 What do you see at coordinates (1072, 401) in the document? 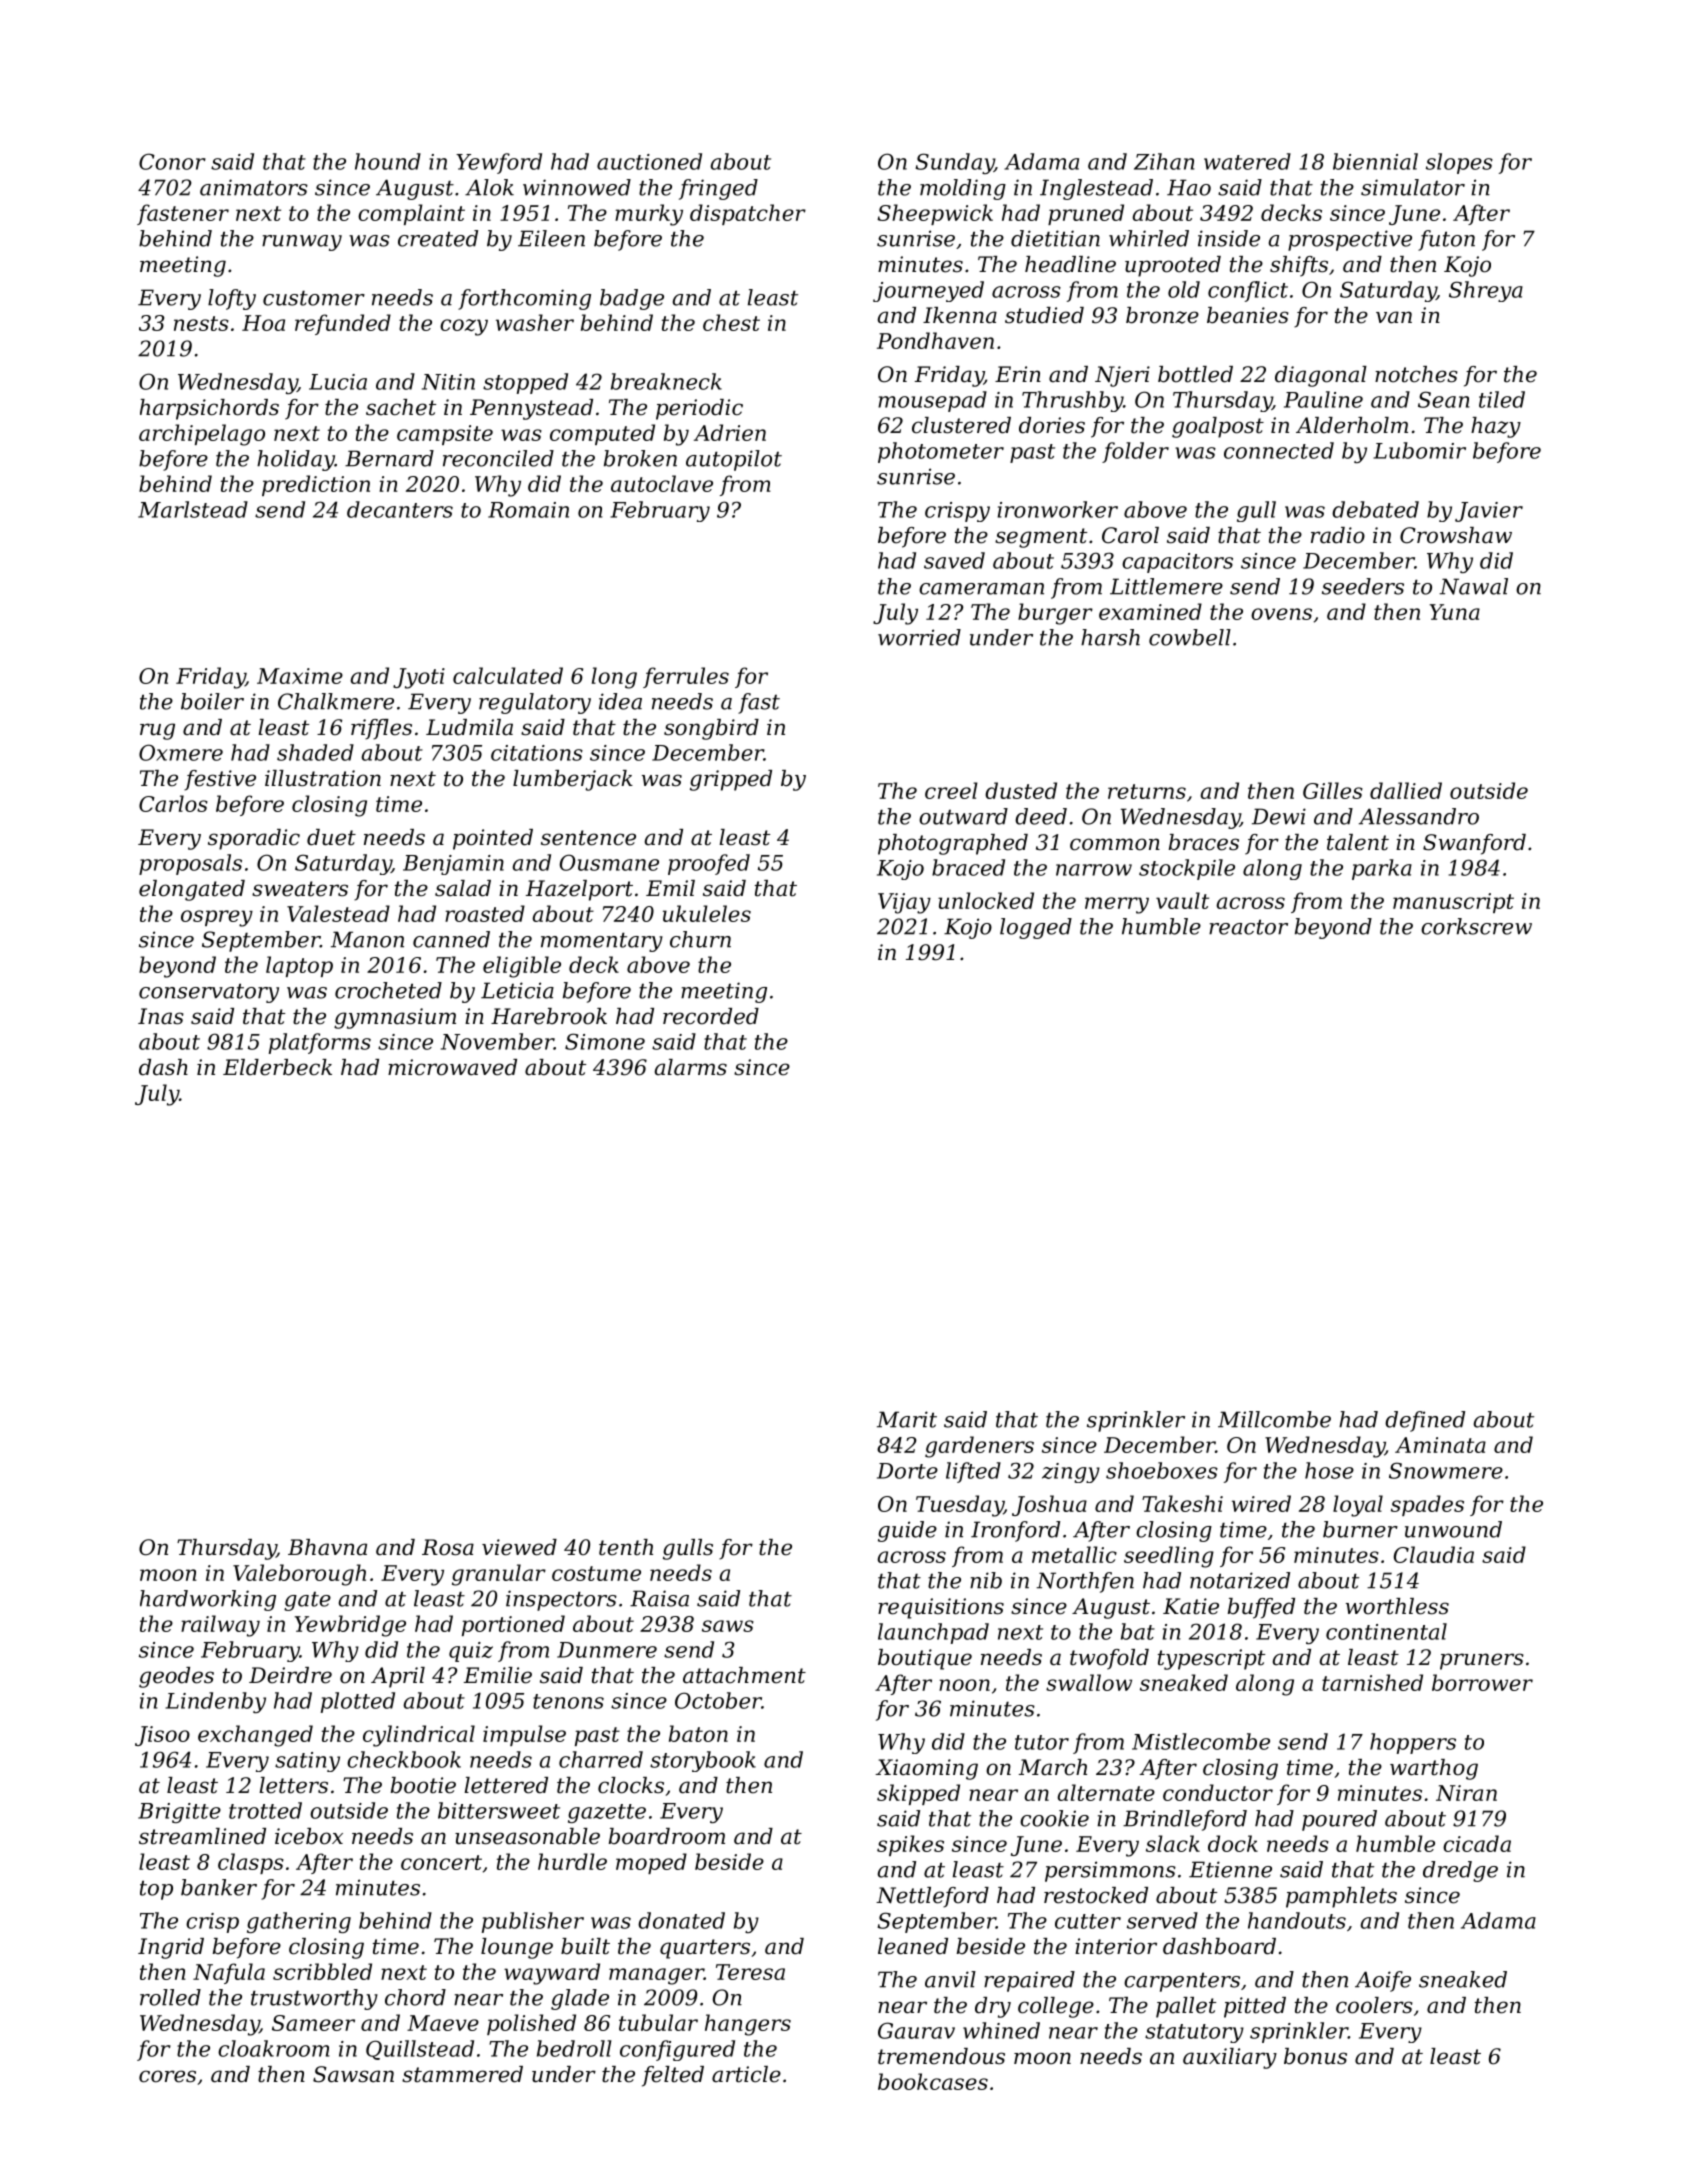
I see `Thrushby` at bounding box center [1072, 401].
